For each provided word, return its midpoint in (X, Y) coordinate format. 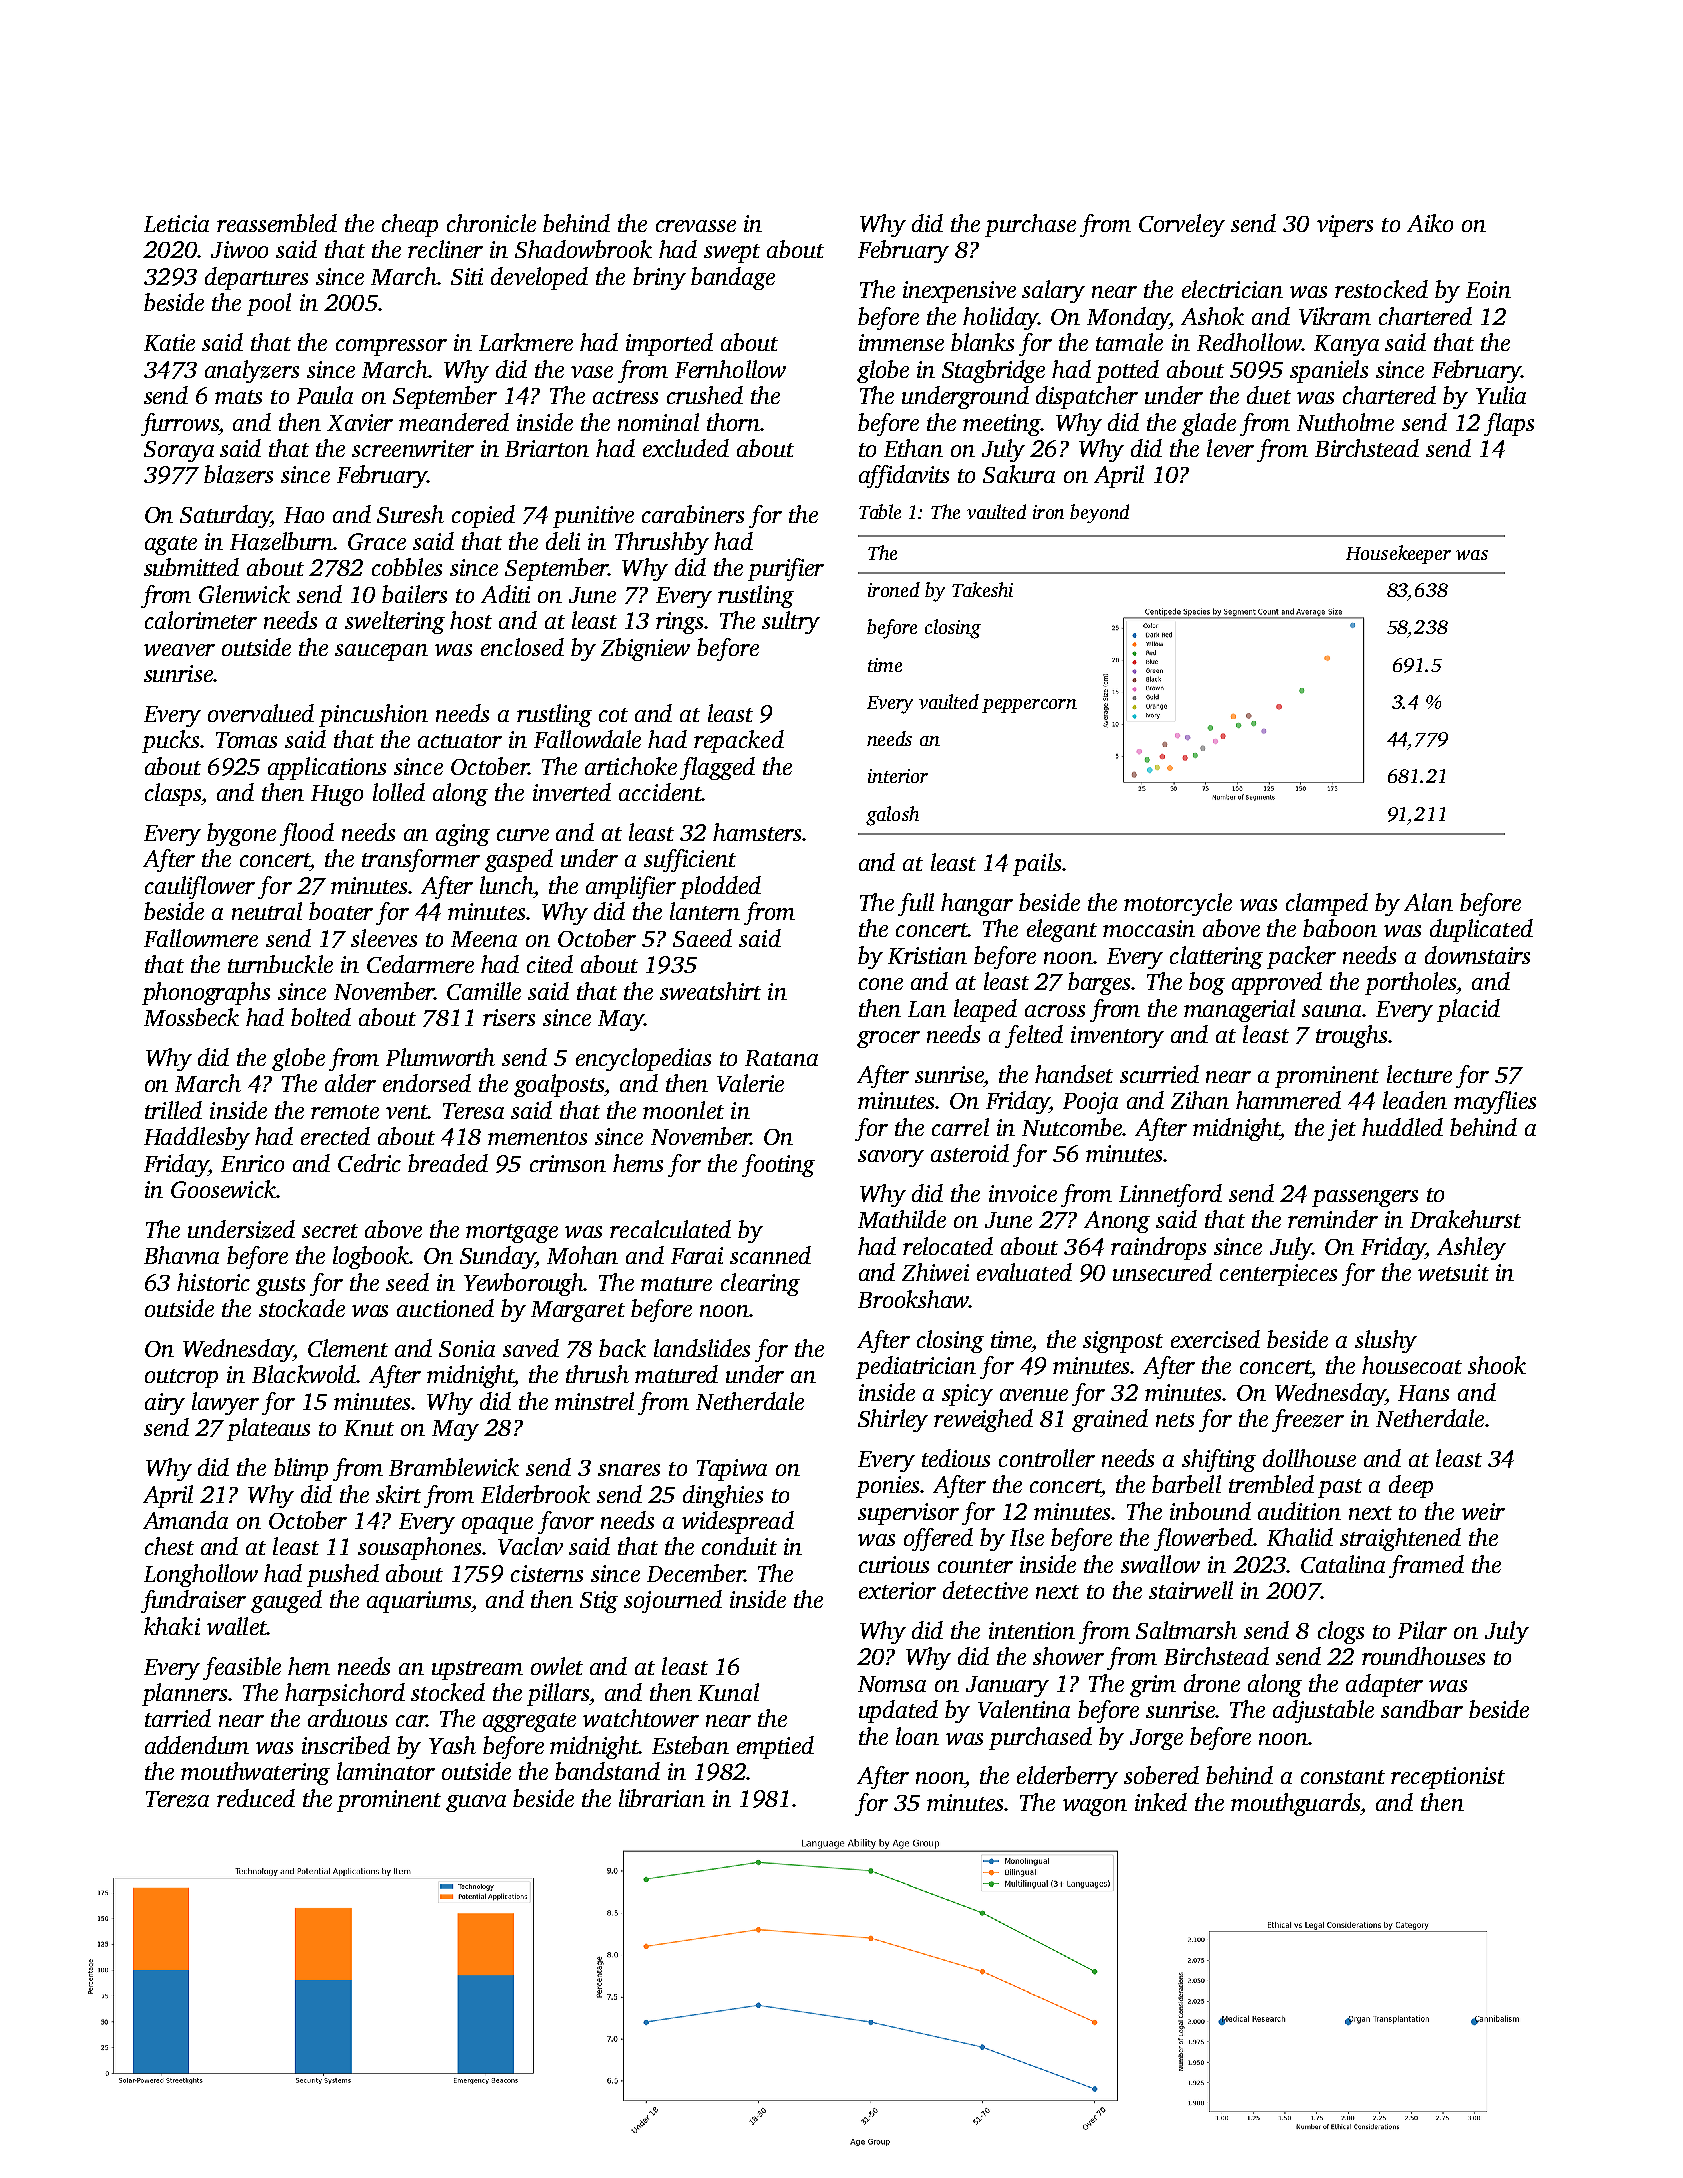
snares (629, 1470)
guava (476, 1803)
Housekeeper (1398, 554)
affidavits (904, 476)
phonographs (206, 993)
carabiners (693, 514)
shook (1497, 1365)
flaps (1509, 424)
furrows (180, 424)
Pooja (1090, 1103)
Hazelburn (282, 541)
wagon (1095, 1807)
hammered (1288, 1100)
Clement (348, 1348)
